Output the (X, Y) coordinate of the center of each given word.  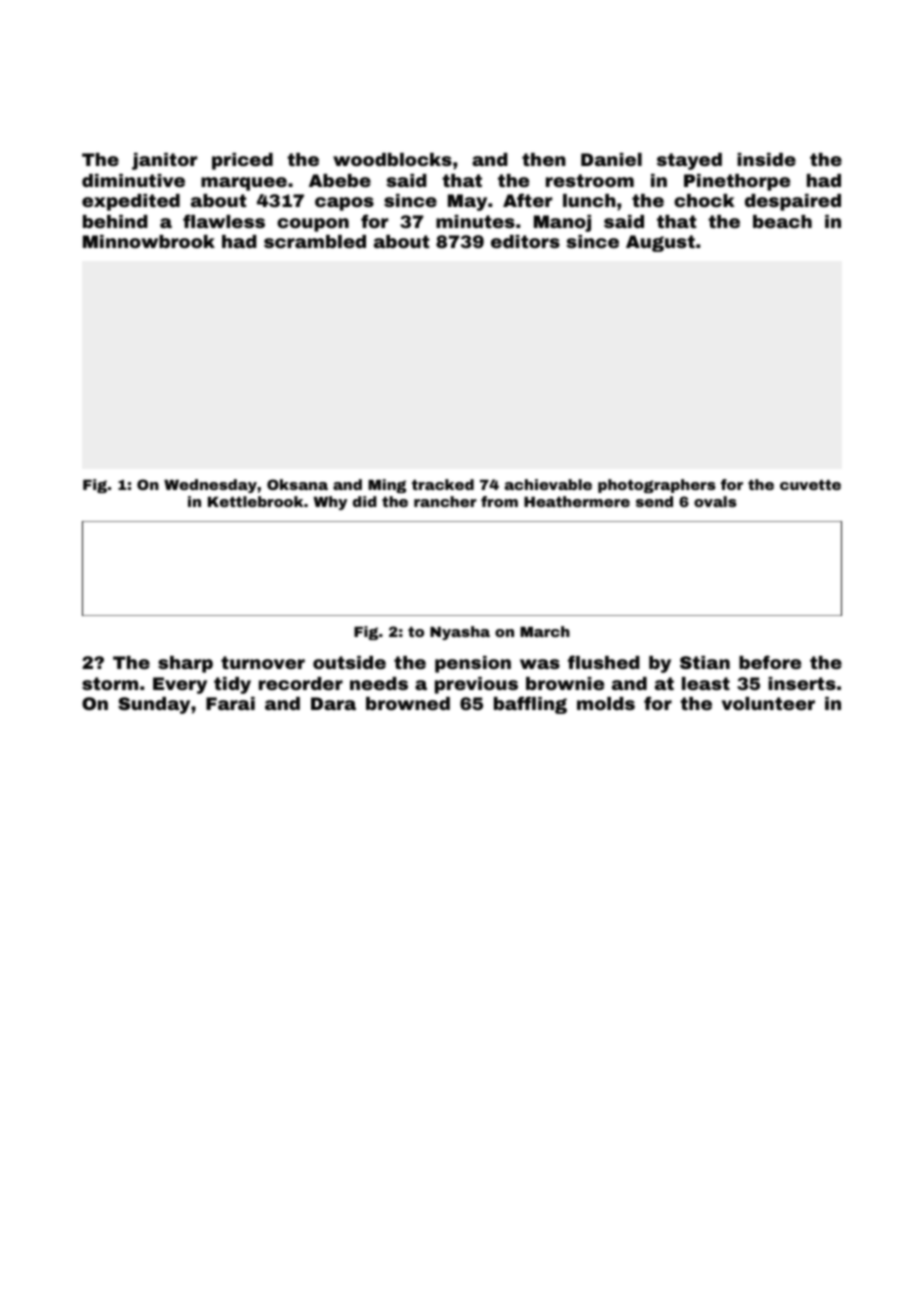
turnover (263, 662)
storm (110, 683)
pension (473, 664)
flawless (224, 221)
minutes (475, 221)
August (660, 243)
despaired (793, 202)
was (540, 664)
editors (525, 241)
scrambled (315, 241)
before (770, 662)
